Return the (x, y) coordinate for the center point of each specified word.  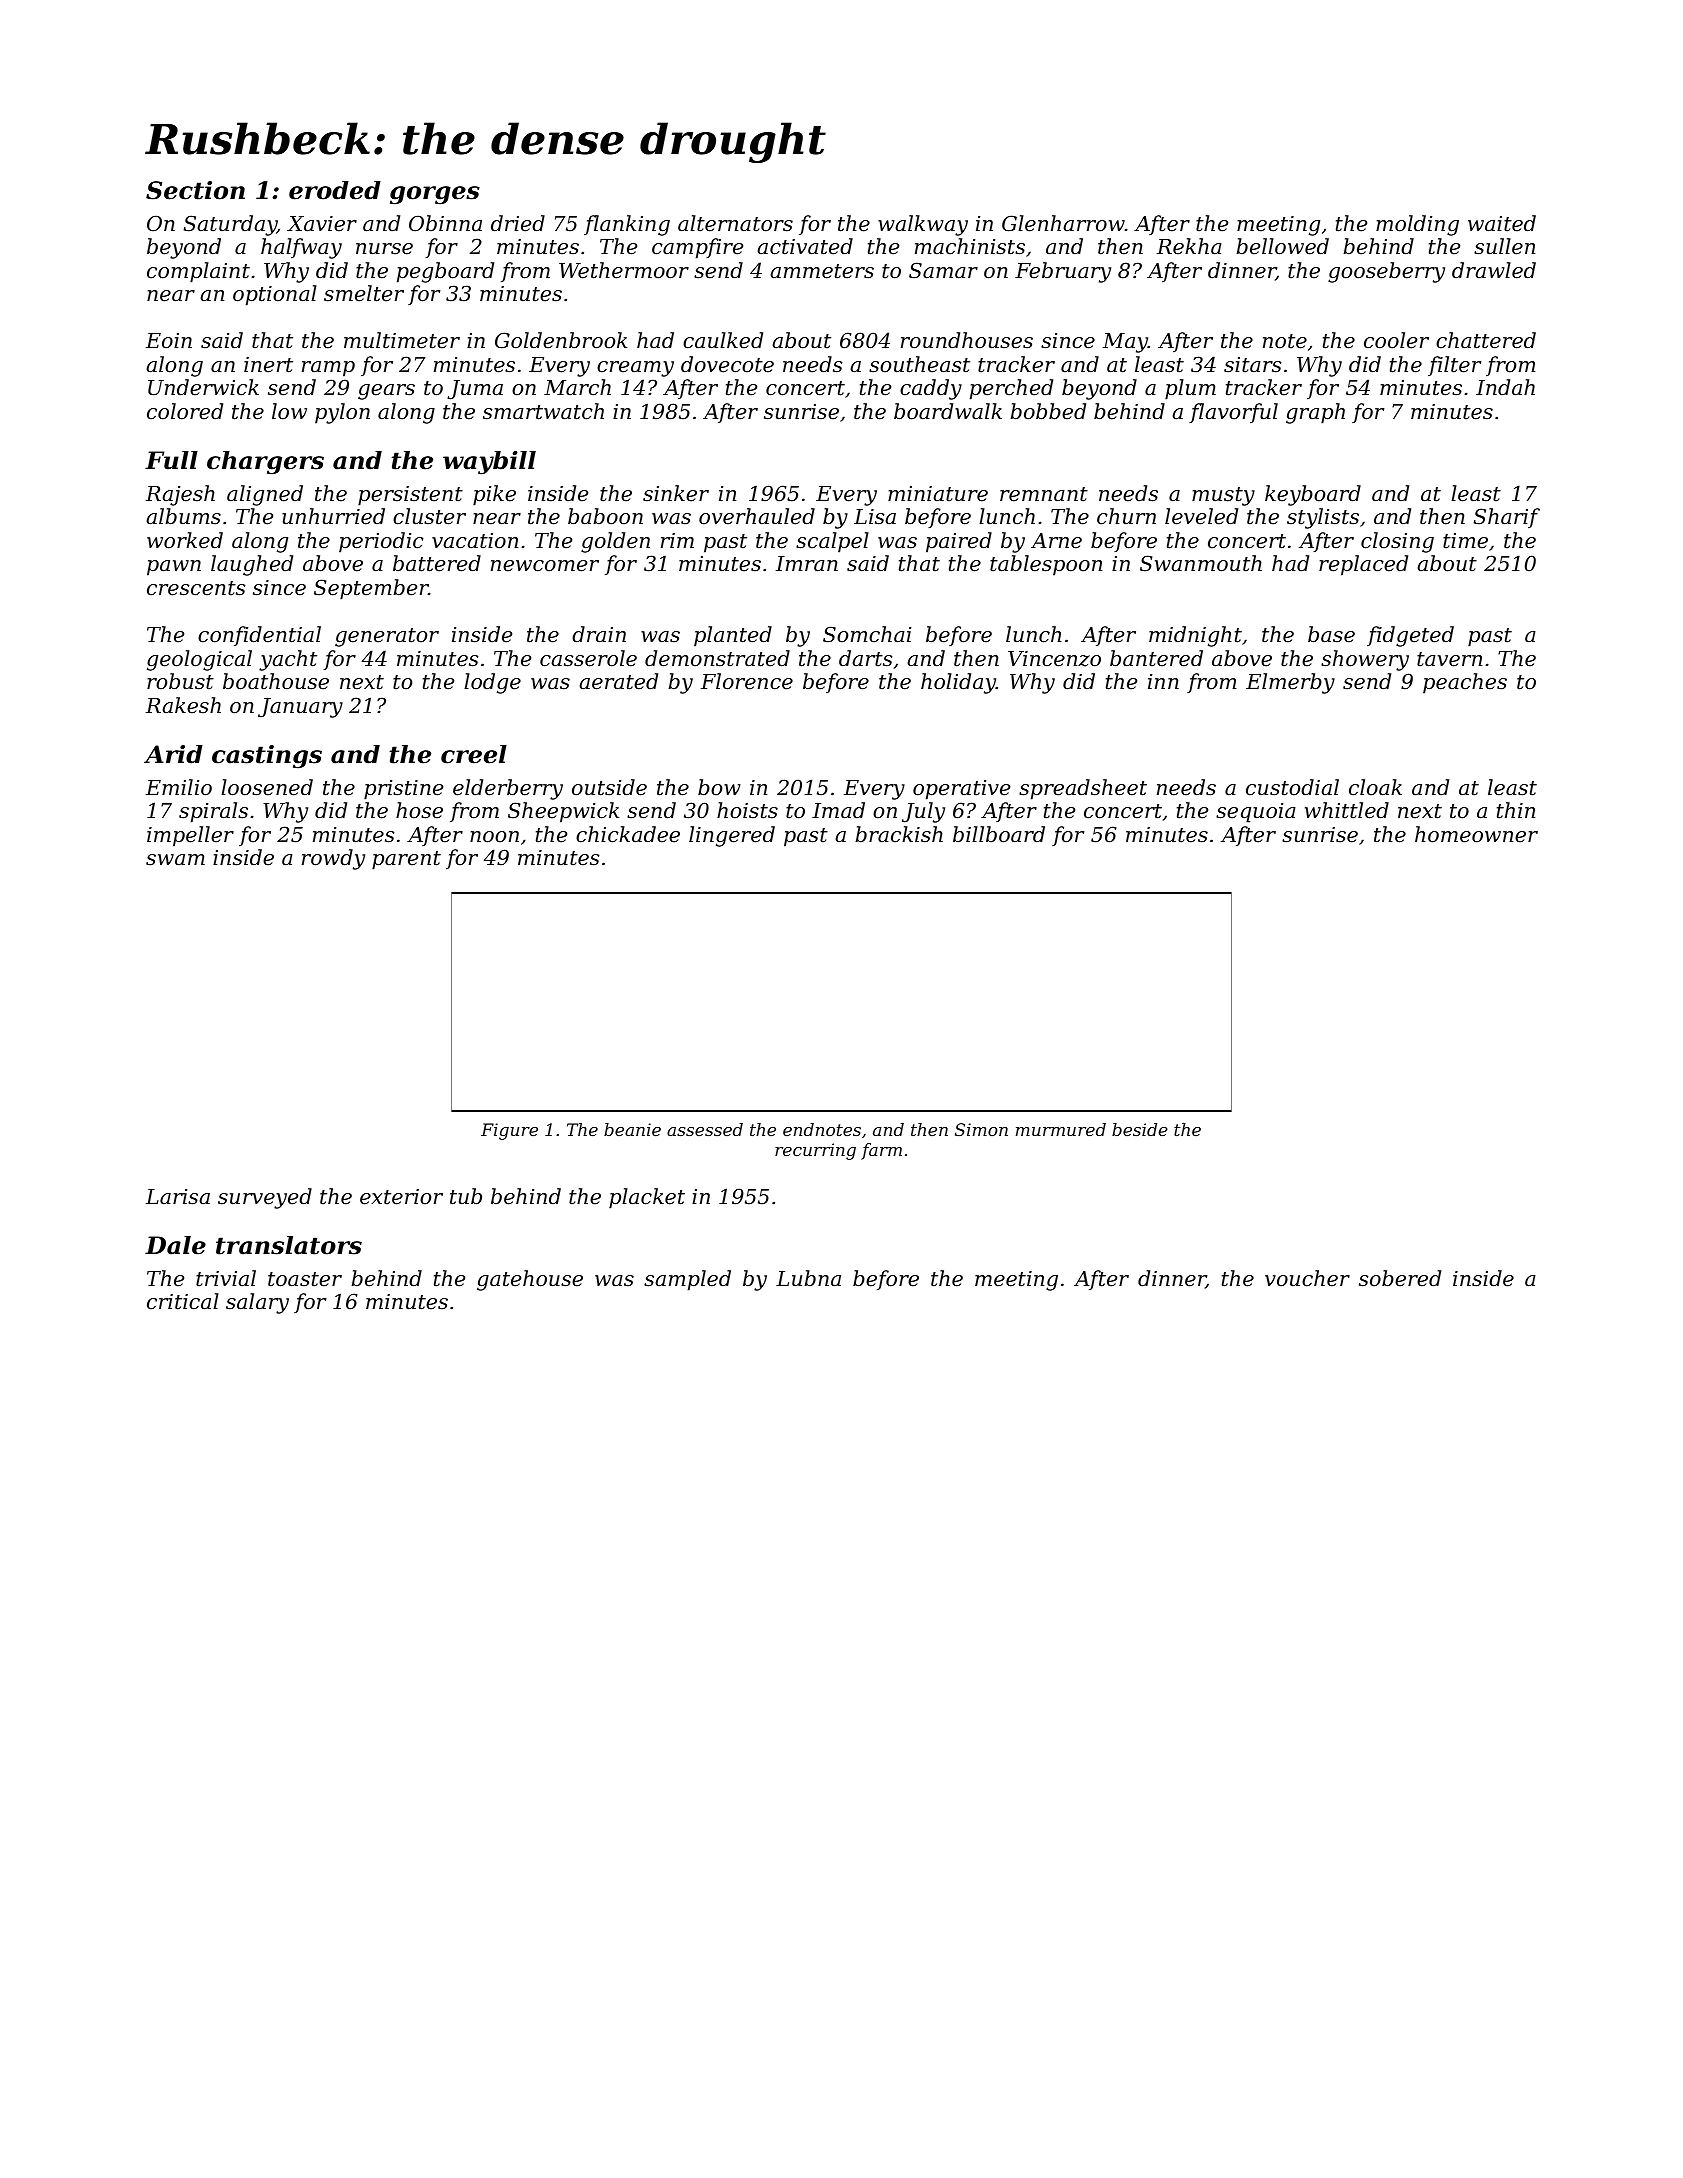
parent (406, 860)
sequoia (1256, 813)
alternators (735, 223)
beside (1140, 1129)
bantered (1156, 658)
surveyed (265, 1198)
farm (881, 1151)
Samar (943, 270)
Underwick (203, 387)
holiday (958, 683)
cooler (1396, 340)
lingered (732, 836)
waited (1502, 223)
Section (195, 190)
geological (199, 660)
